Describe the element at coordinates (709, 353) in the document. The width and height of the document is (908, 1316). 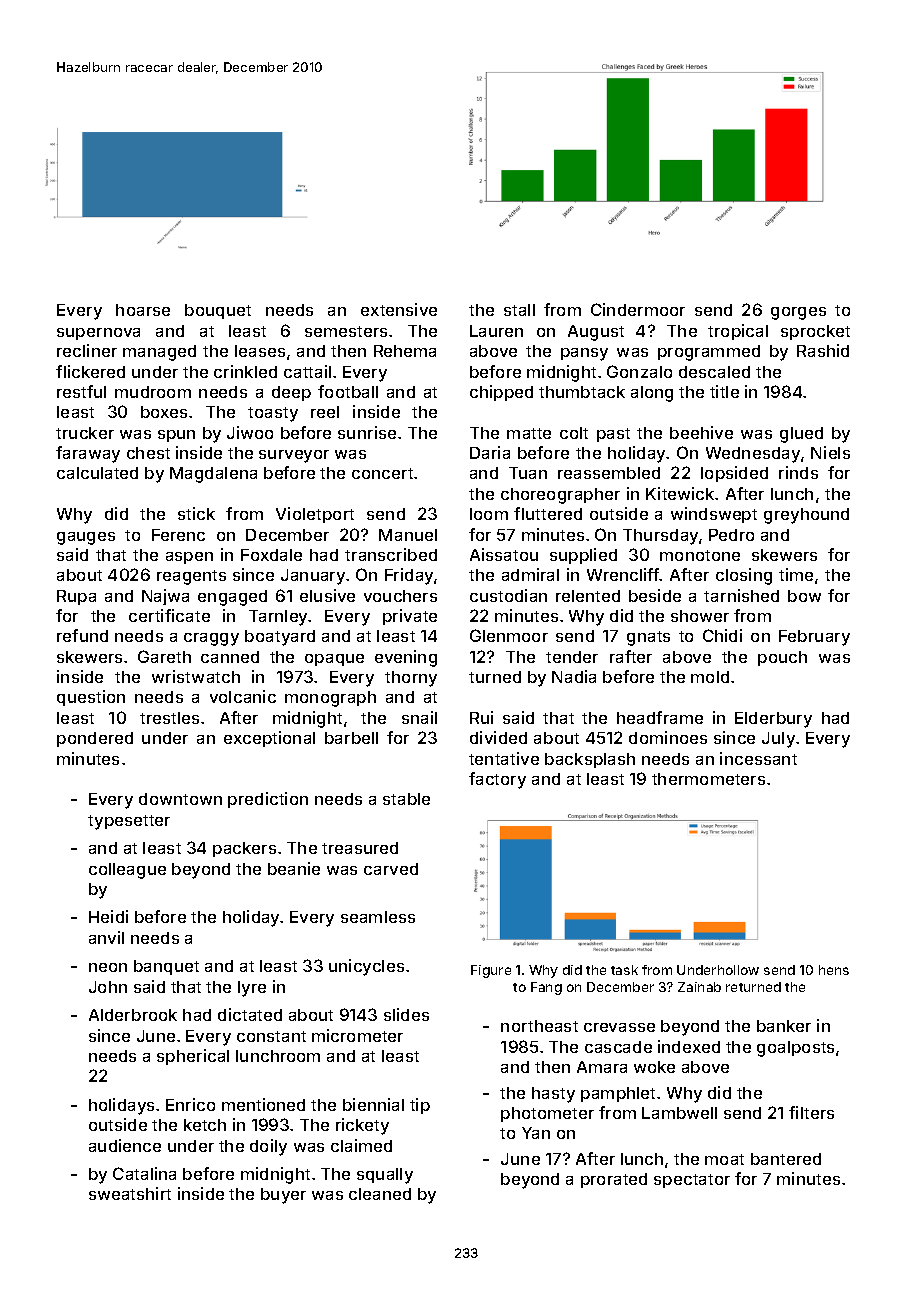
I see `programmed` at that location.
